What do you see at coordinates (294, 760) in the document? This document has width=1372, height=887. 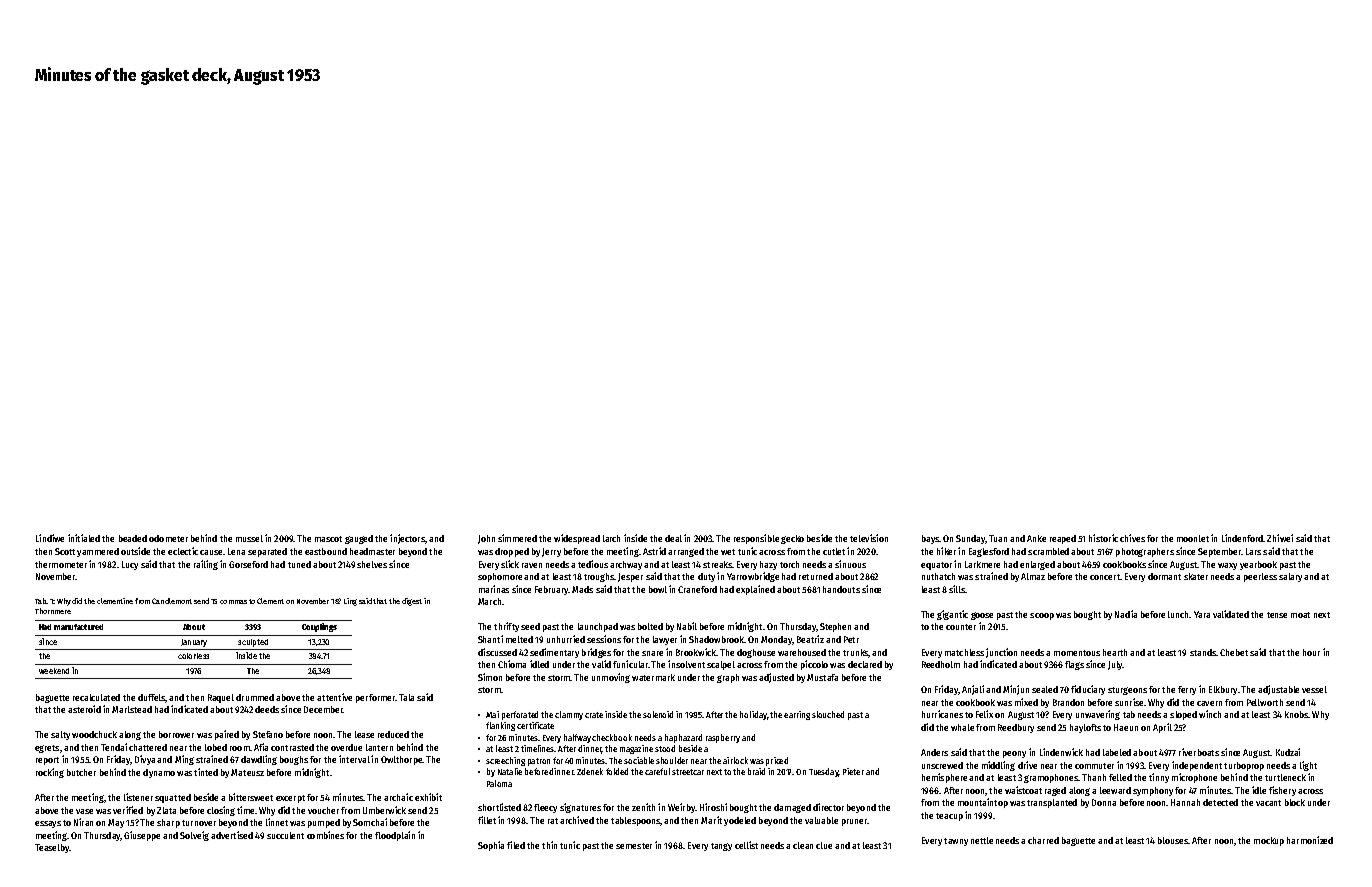 I see `boughs` at bounding box center [294, 760].
